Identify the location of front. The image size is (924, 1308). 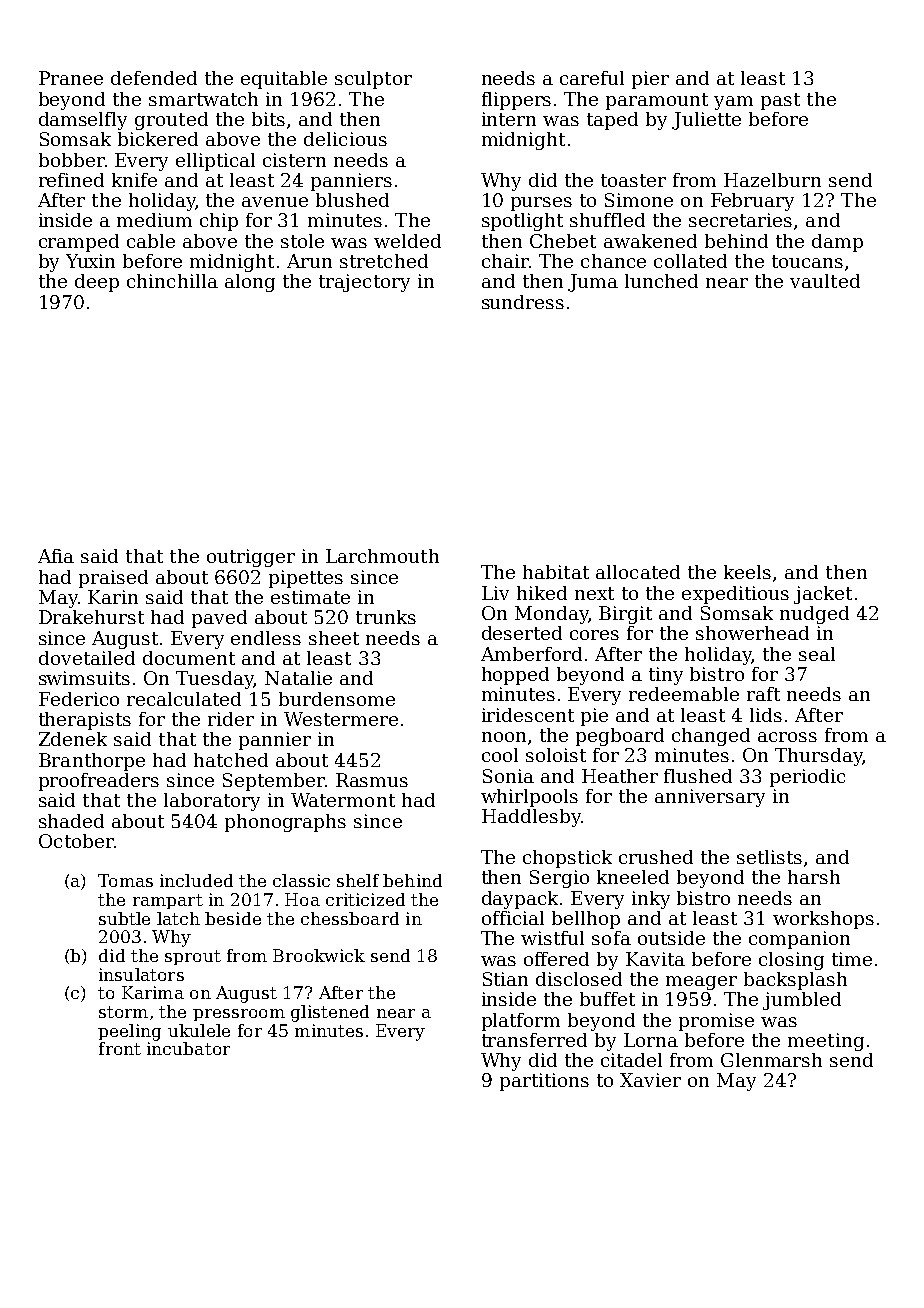
(120, 1048).
